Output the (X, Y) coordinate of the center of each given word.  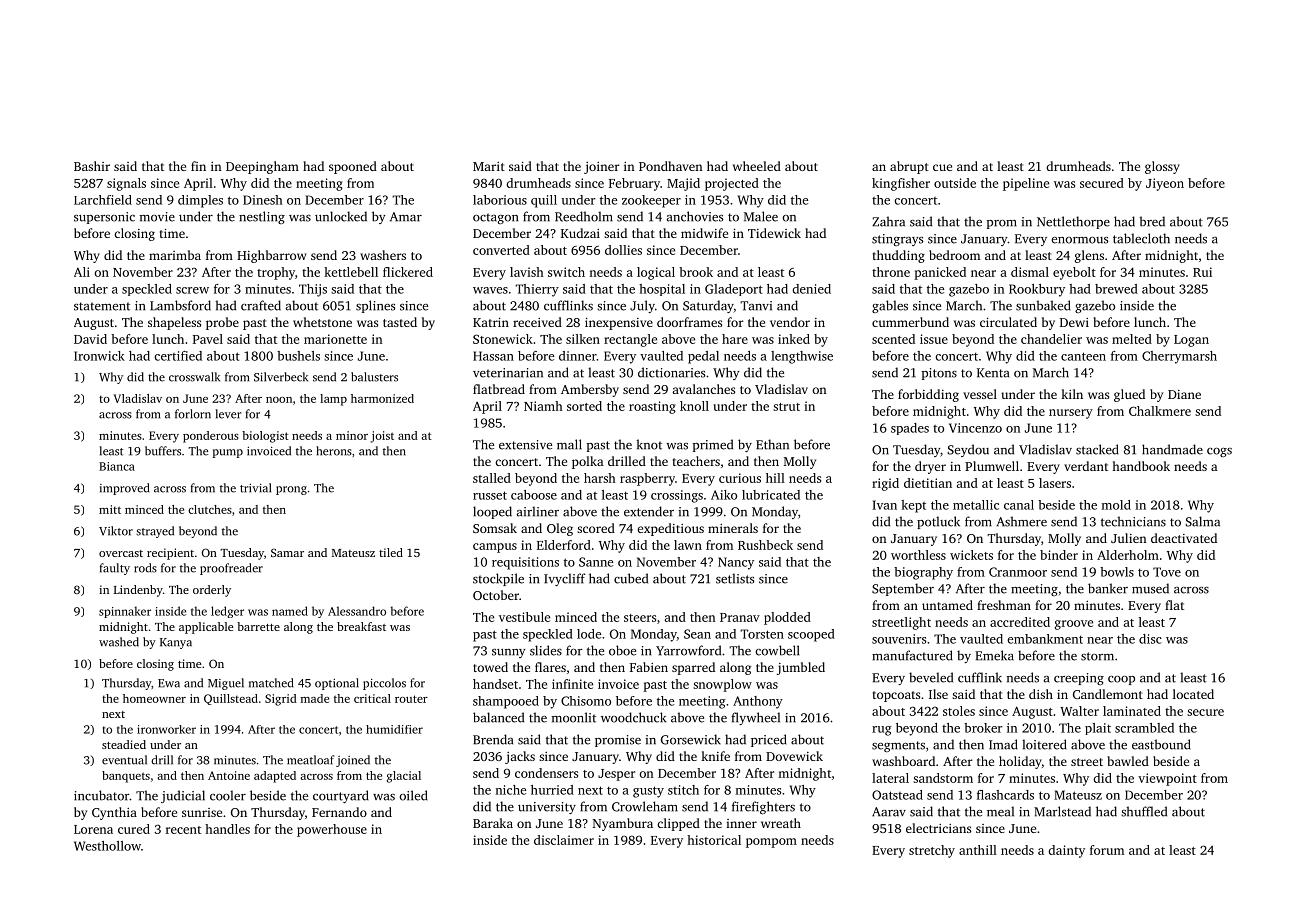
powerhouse (332, 830)
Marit (489, 166)
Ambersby (590, 390)
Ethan (772, 444)
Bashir (92, 166)
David (90, 339)
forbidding (928, 395)
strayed (155, 532)
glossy (1162, 167)
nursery (1071, 414)
